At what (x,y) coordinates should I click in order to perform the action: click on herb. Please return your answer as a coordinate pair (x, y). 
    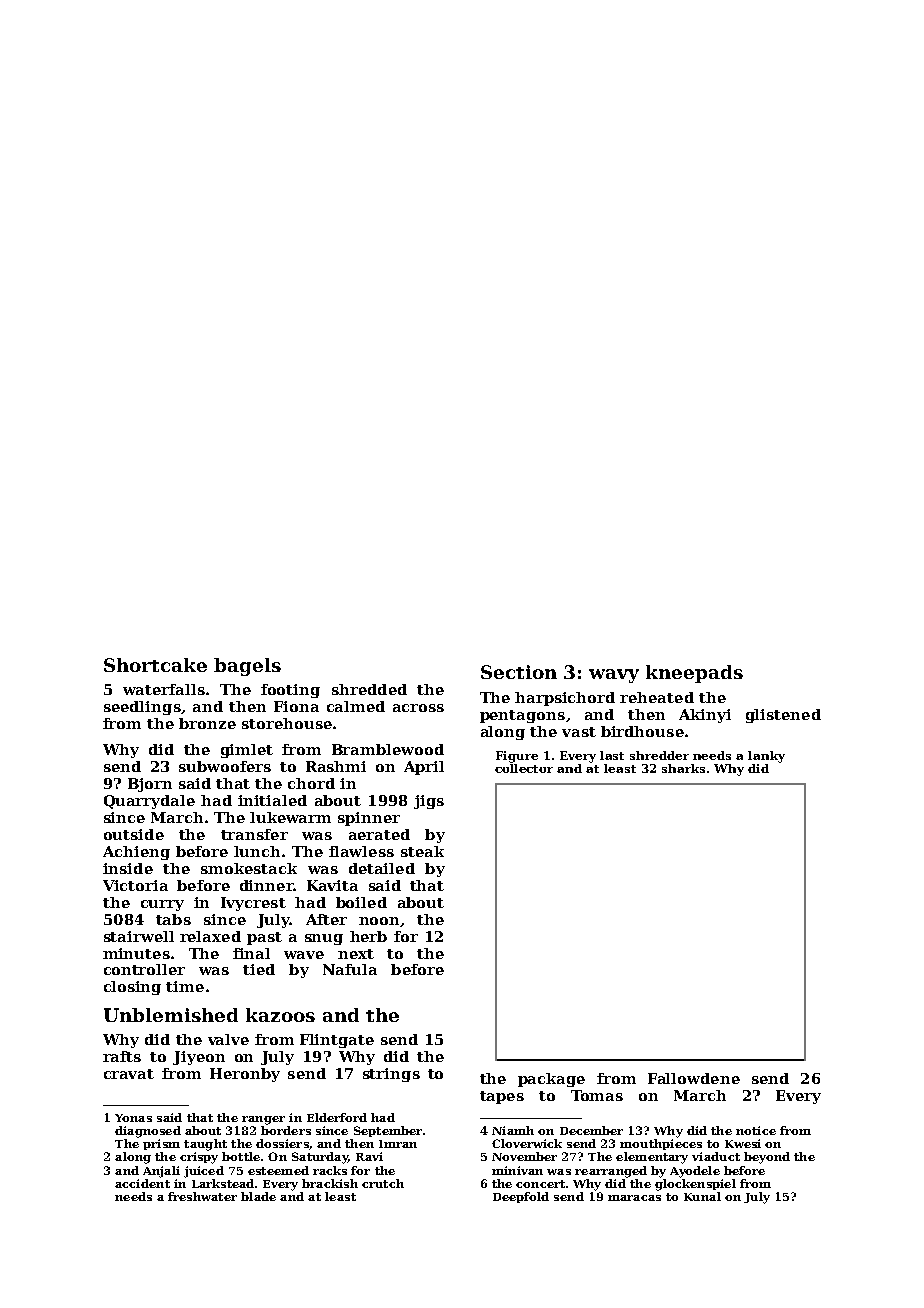
    Looking at the image, I should click on (368, 936).
